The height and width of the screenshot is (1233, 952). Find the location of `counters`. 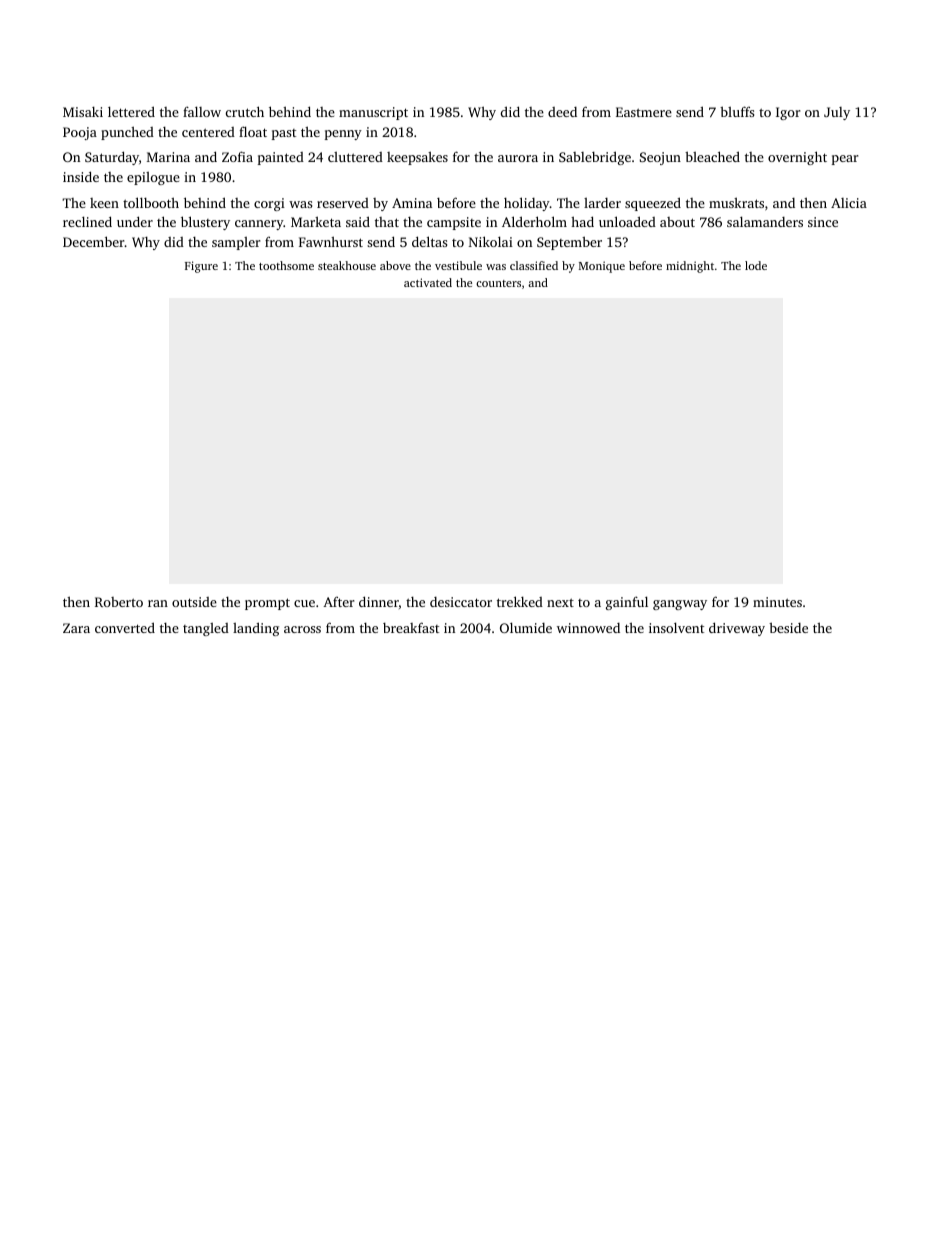

counters is located at coordinates (498, 283).
